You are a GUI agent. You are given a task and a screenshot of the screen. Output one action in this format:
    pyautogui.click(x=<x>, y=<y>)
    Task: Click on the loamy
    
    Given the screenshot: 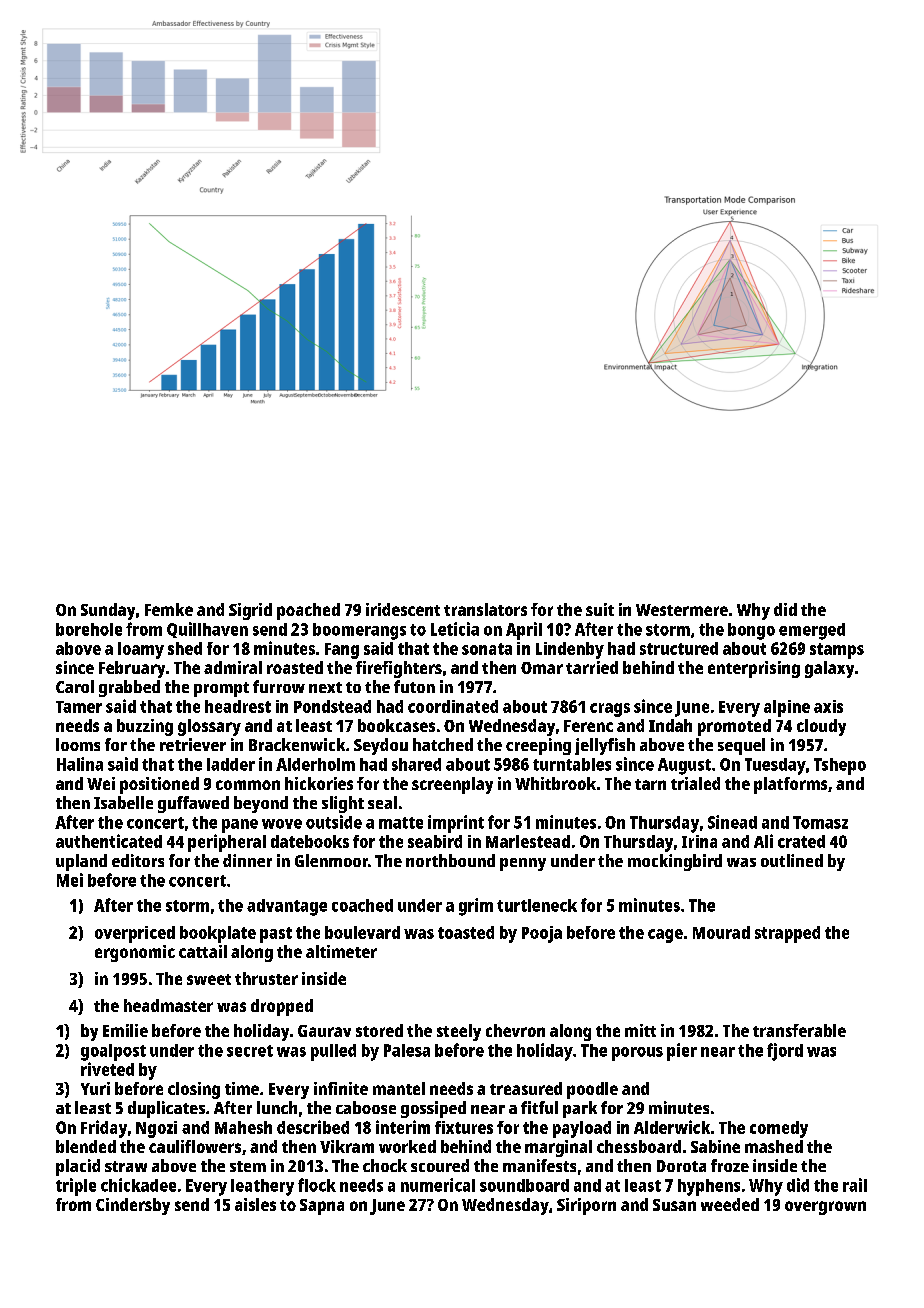 What is the action you would take?
    pyautogui.click(x=141, y=650)
